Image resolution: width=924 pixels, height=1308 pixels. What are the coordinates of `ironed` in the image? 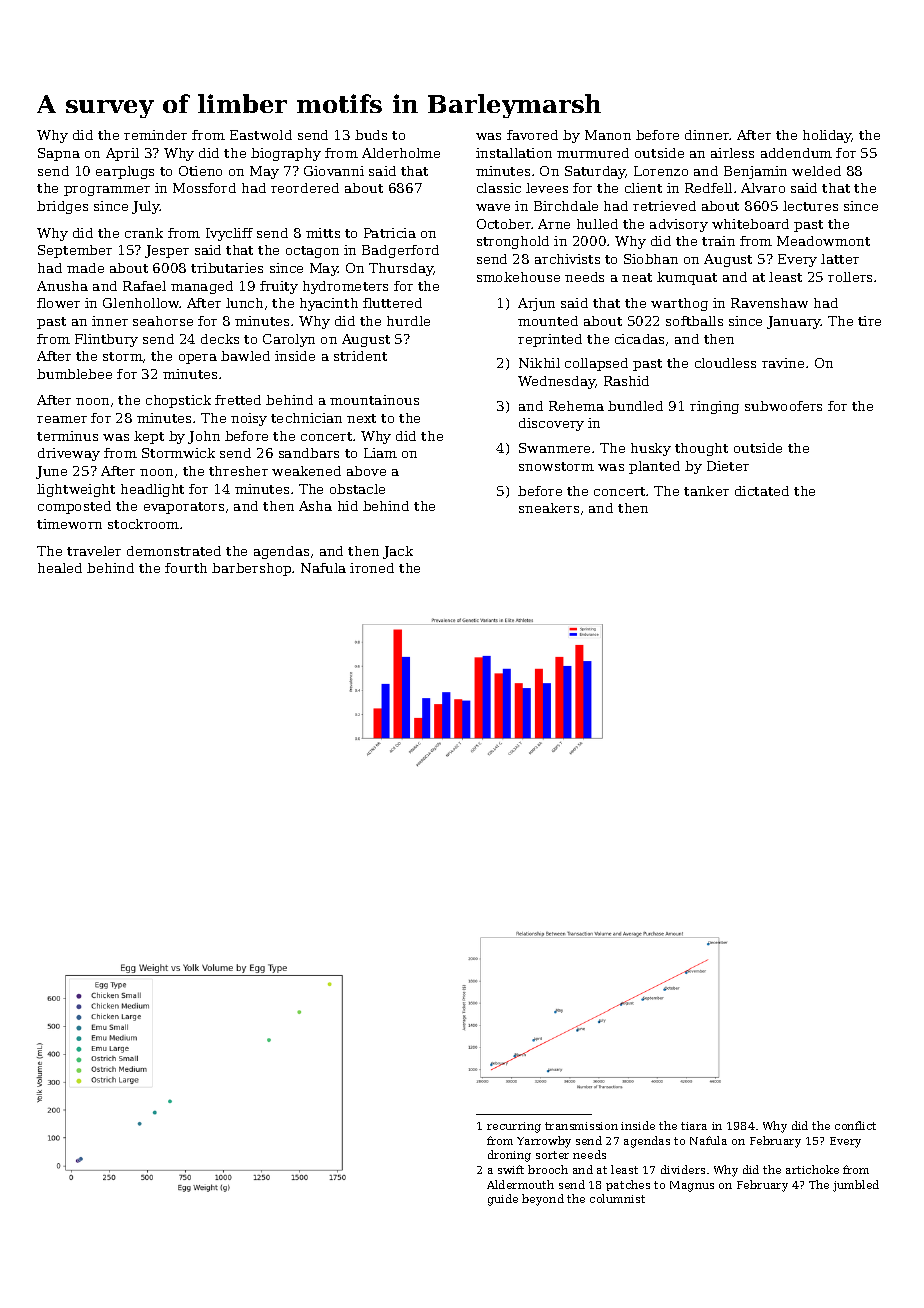 It's located at (372, 568).
